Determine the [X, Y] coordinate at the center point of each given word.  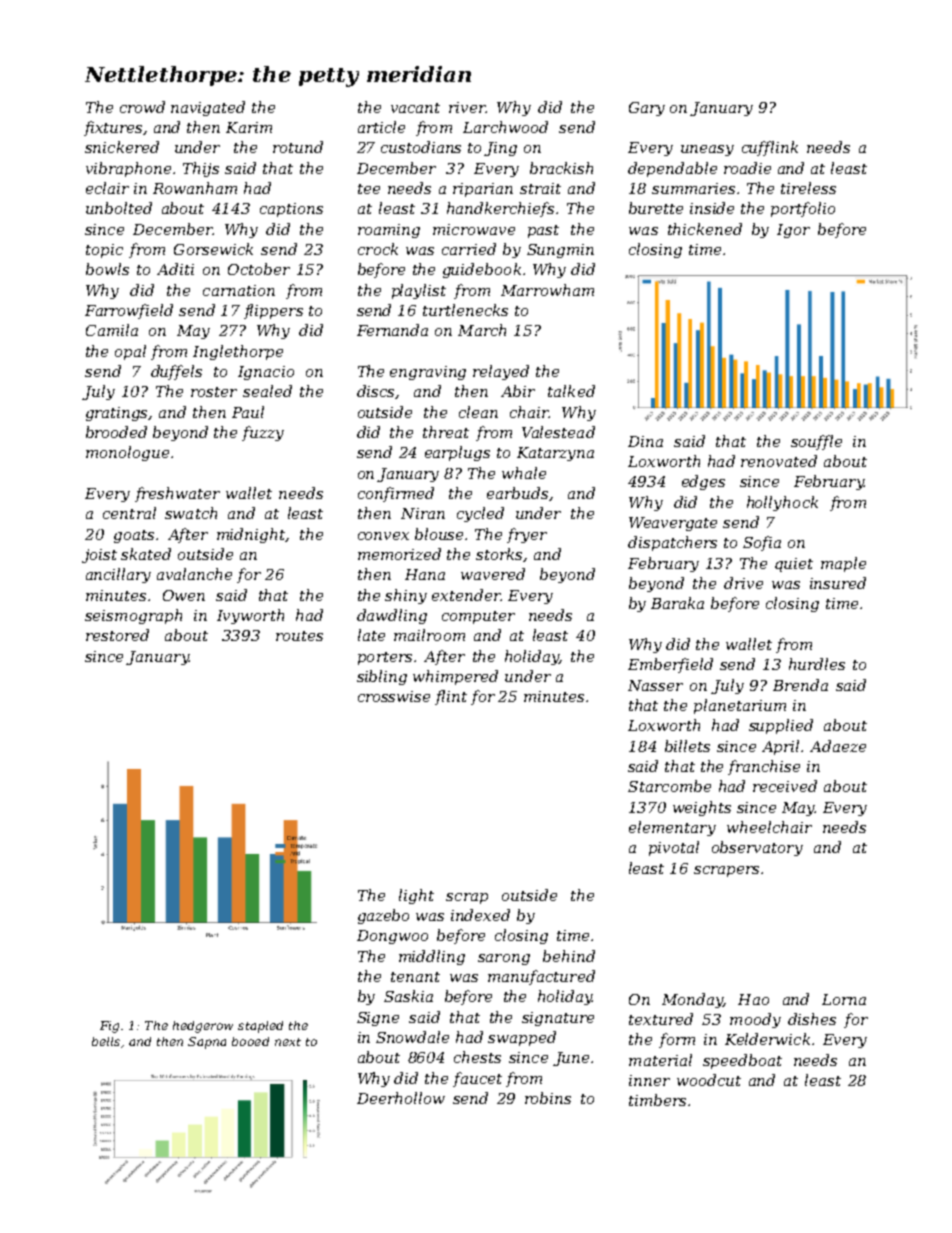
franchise [764, 767]
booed [250, 1041]
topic [104, 251]
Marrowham [547, 290]
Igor [793, 231]
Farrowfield [129, 311]
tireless [808, 188]
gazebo [383, 916]
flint [451, 697]
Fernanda [392, 330]
